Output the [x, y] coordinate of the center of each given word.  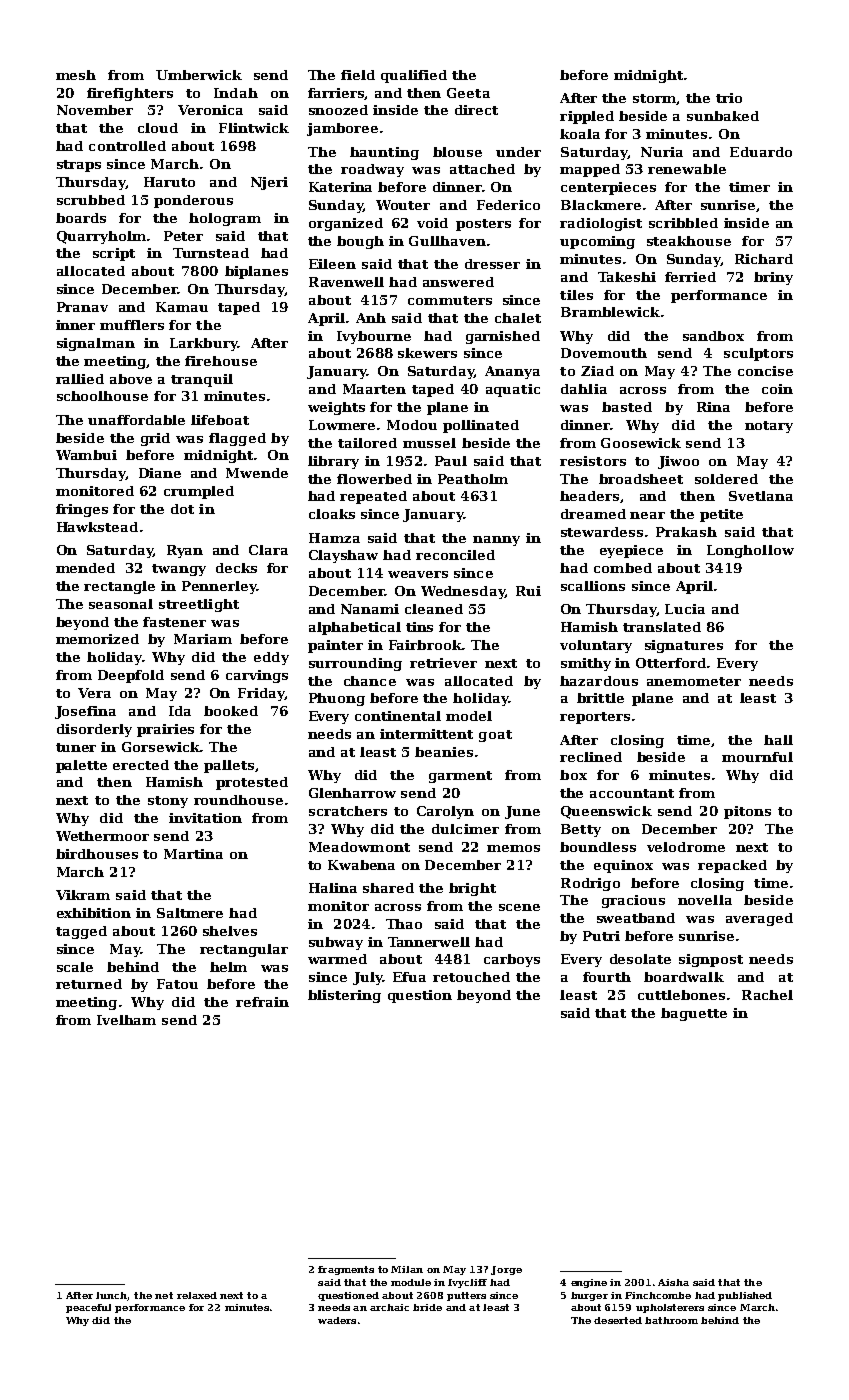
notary [769, 427]
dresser [492, 264]
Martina [193, 854]
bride [427, 1307]
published [745, 1296]
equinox [623, 866]
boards [81, 218]
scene [519, 907]
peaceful [88, 1308]
